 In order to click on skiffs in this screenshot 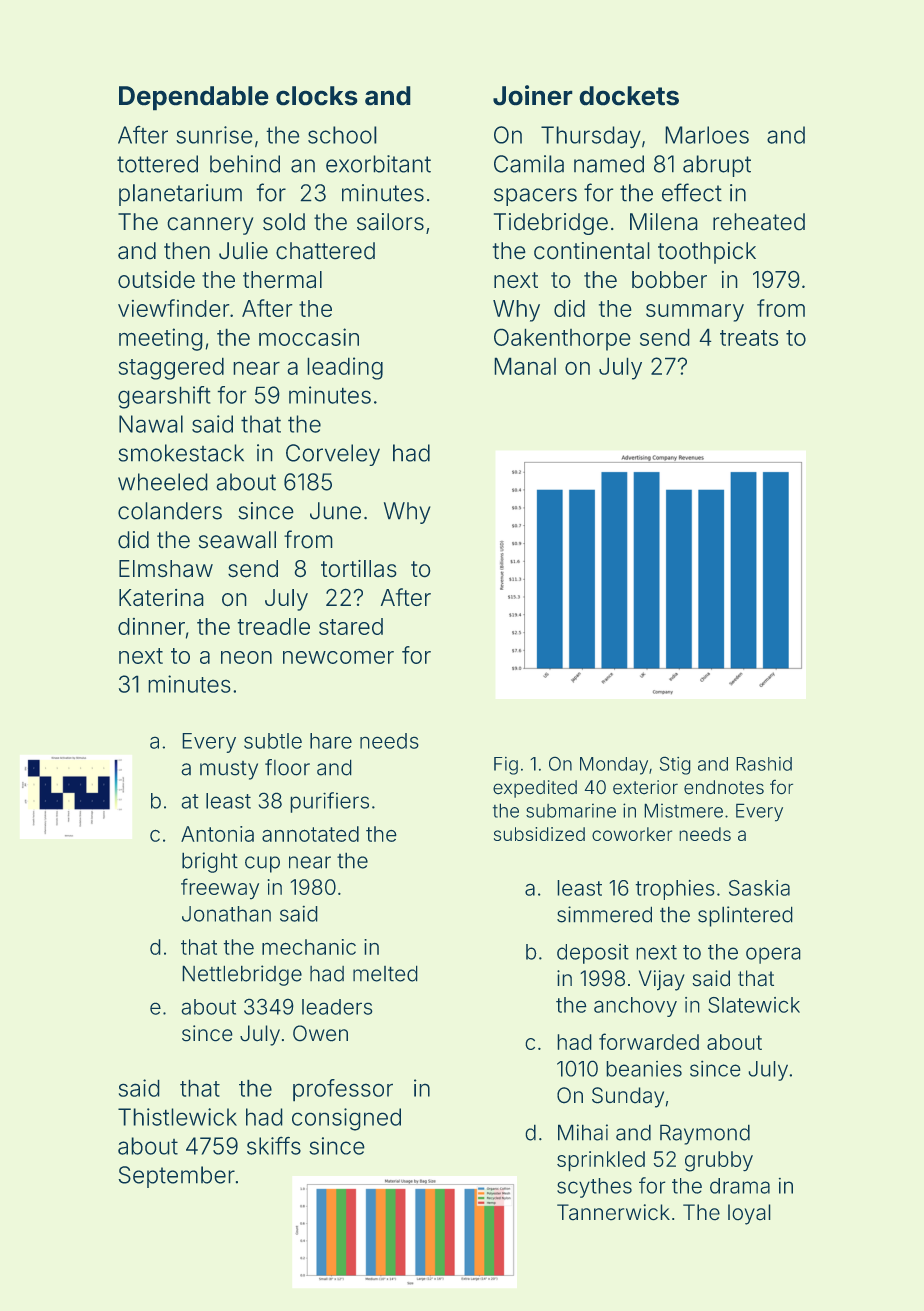, I will do `click(274, 1145)`.
